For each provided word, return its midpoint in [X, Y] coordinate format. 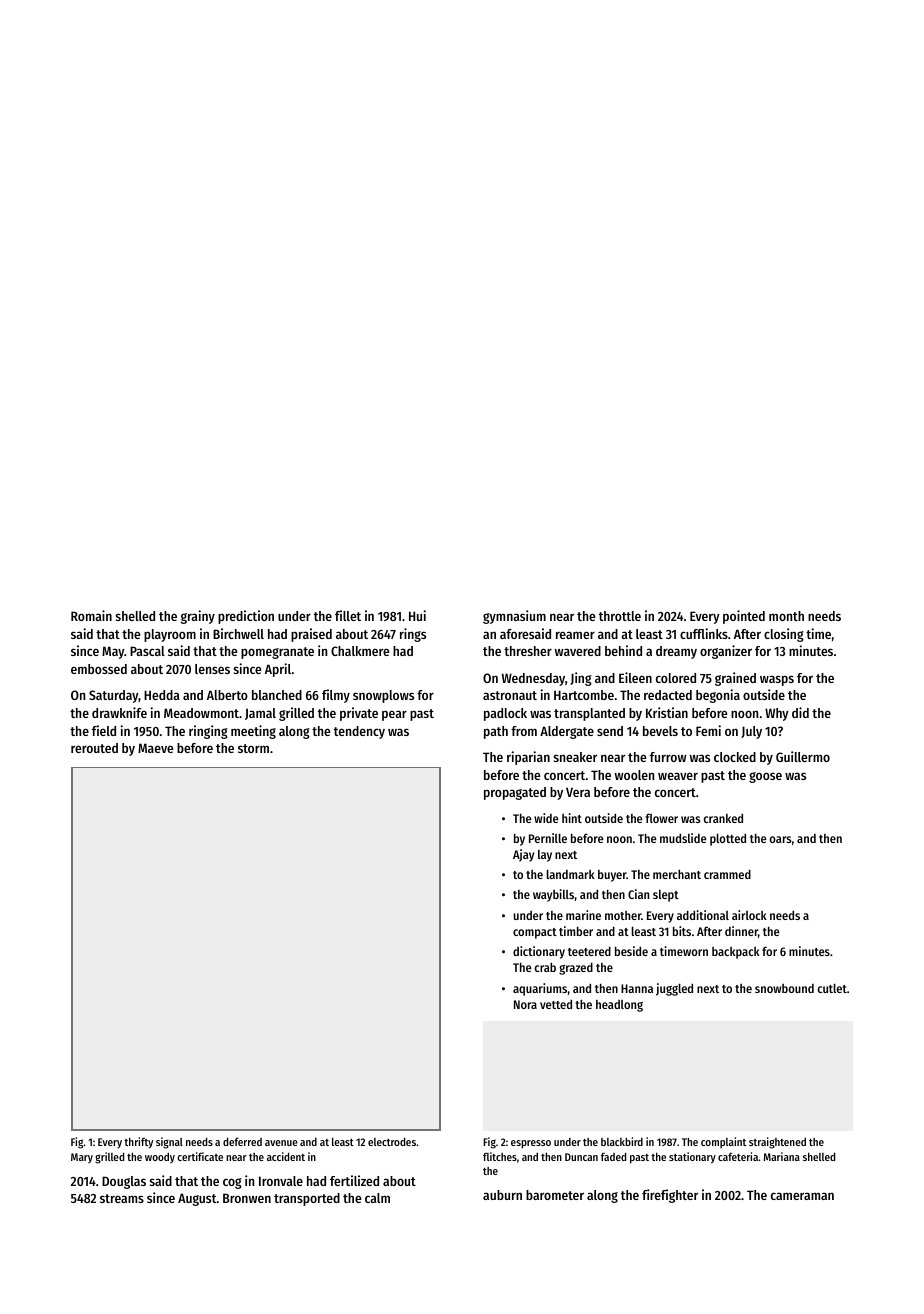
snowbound [784, 988]
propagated [515, 793]
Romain [91, 615]
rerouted [94, 748]
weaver [678, 776]
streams [122, 1198]
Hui [417, 615]
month [786, 616]
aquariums [540, 989]
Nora [525, 1004]
